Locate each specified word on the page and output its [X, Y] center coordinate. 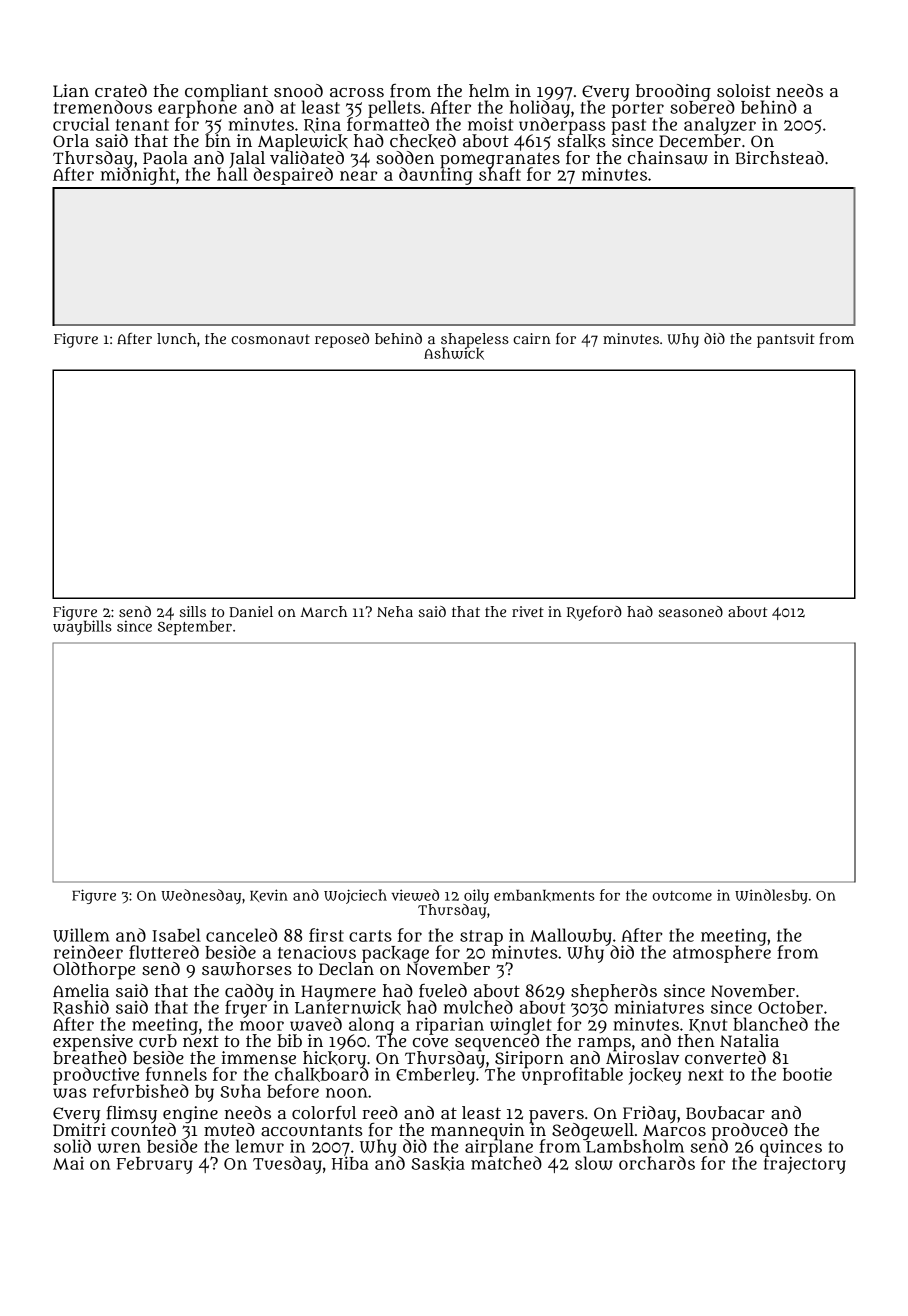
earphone [197, 109]
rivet [528, 611]
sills [193, 611]
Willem [81, 935]
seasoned [691, 611]
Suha [240, 1091]
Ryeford [594, 613]
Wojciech [355, 896]
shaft [500, 174]
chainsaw [668, 158]
